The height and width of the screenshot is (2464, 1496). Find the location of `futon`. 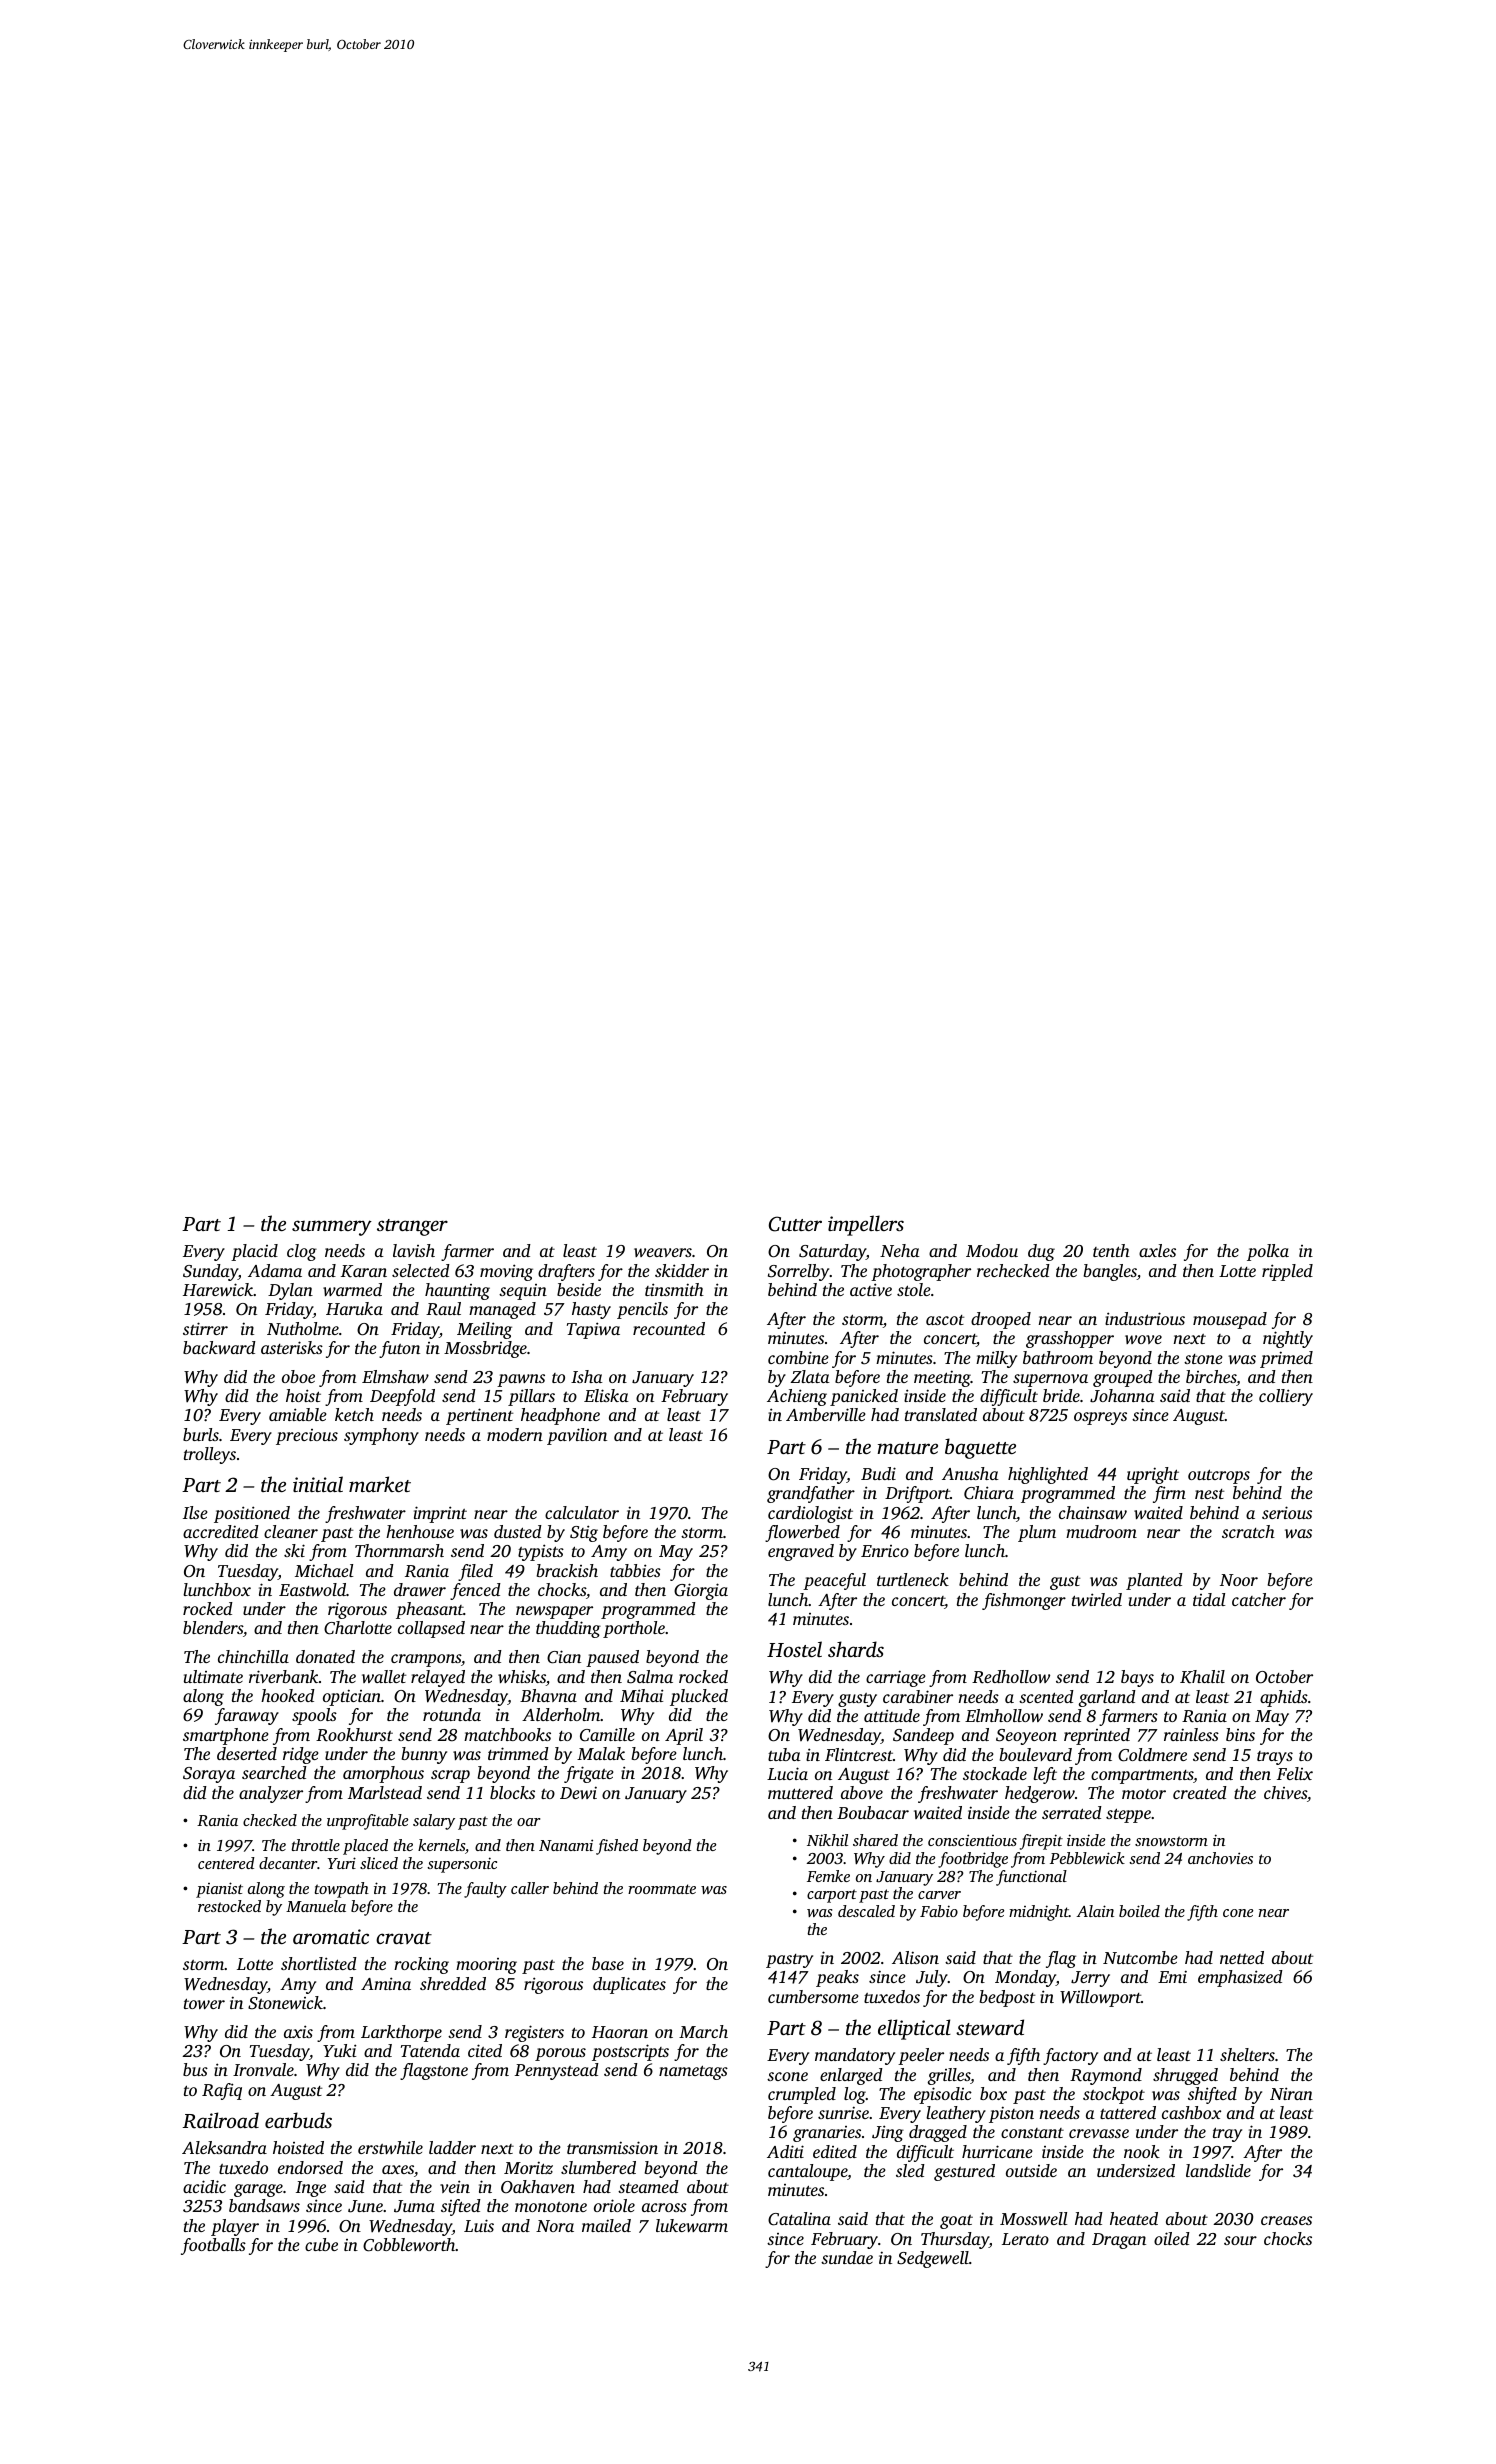

futon is located at coordinates (399, 1349).
